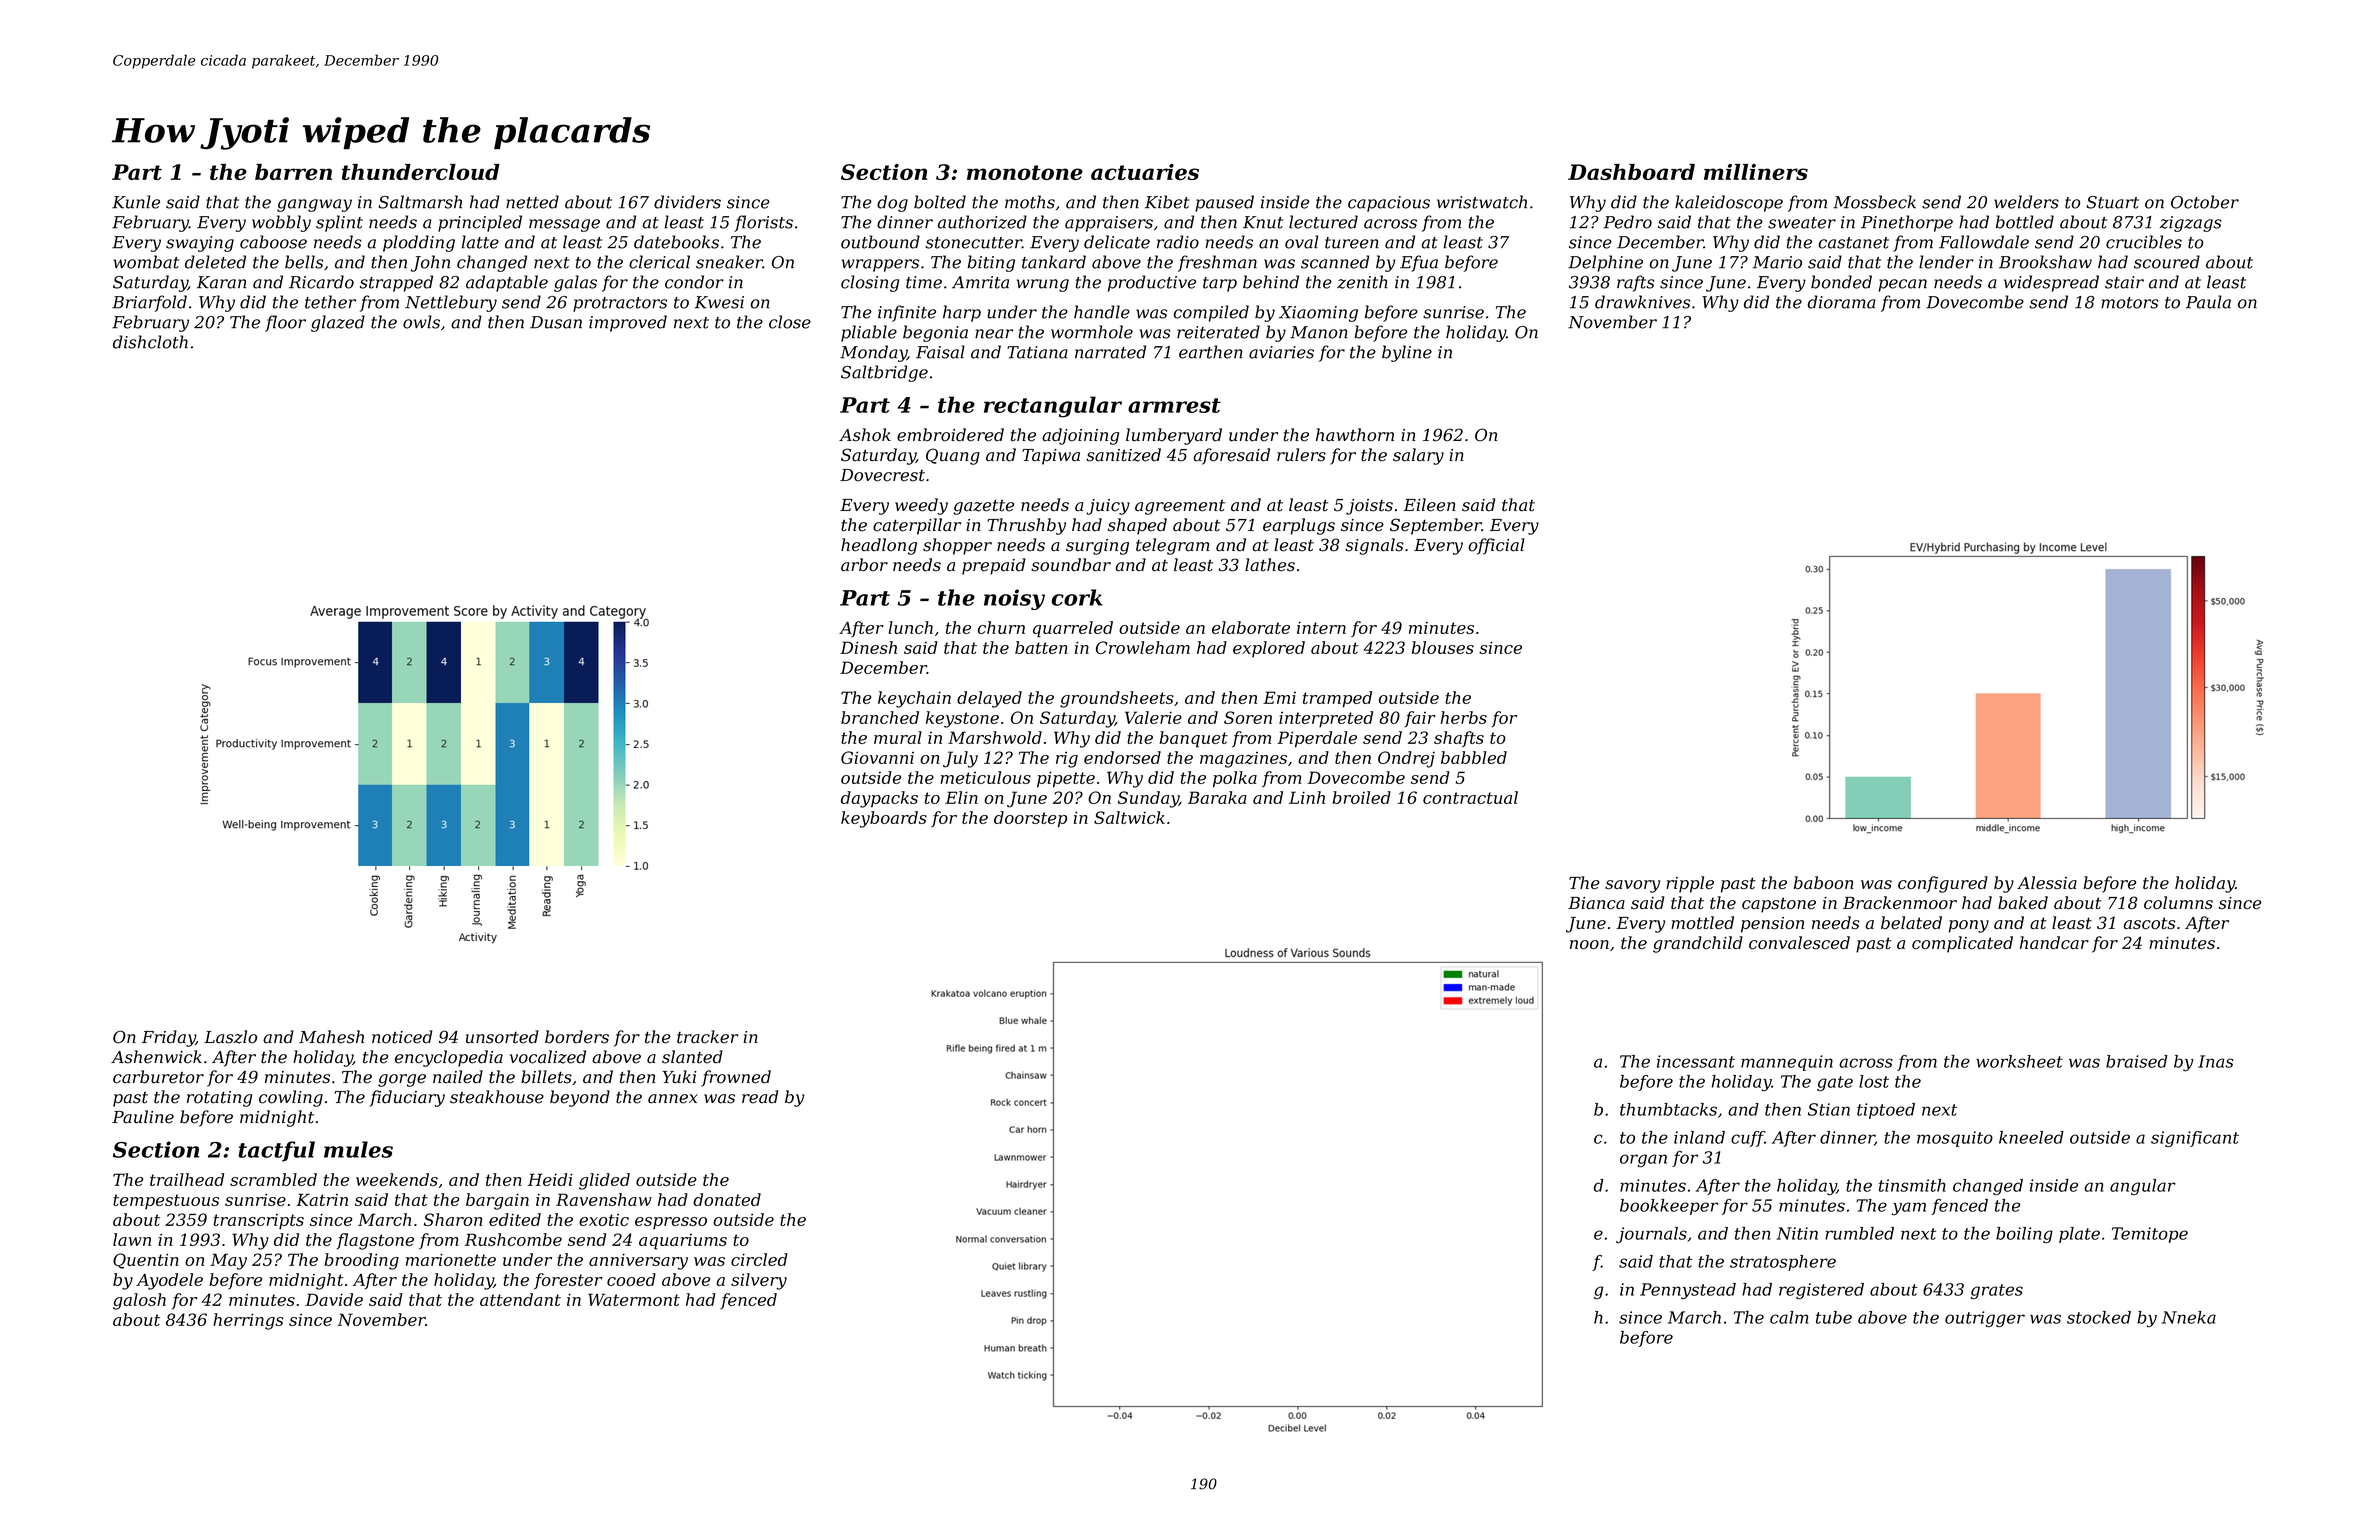 Image resolution: width=2380 pixels, height=1540 pixels. I want to click on herrings, so click(248, 1321).
